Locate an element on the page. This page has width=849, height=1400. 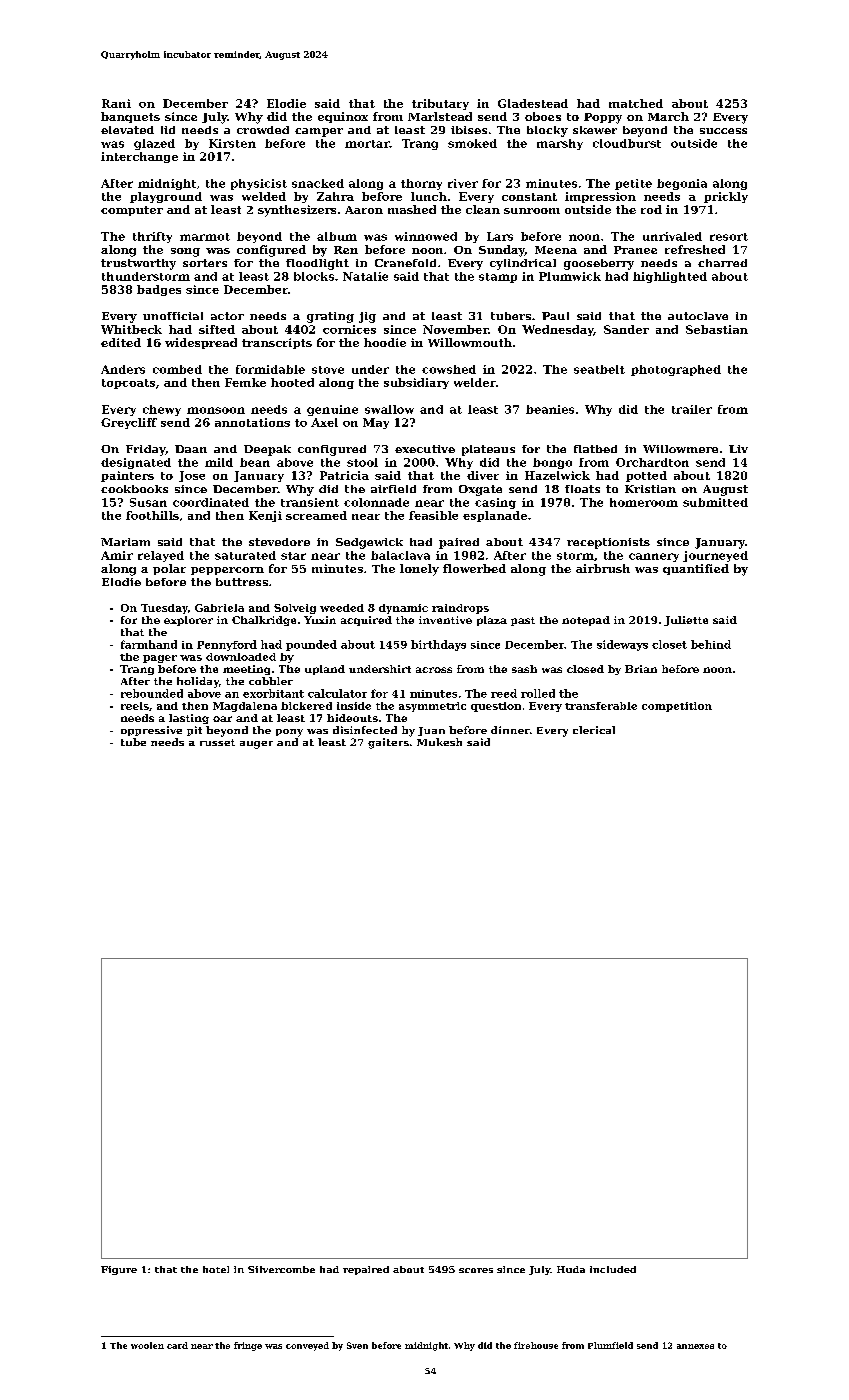
reed is located at coordinates (504, 693).
